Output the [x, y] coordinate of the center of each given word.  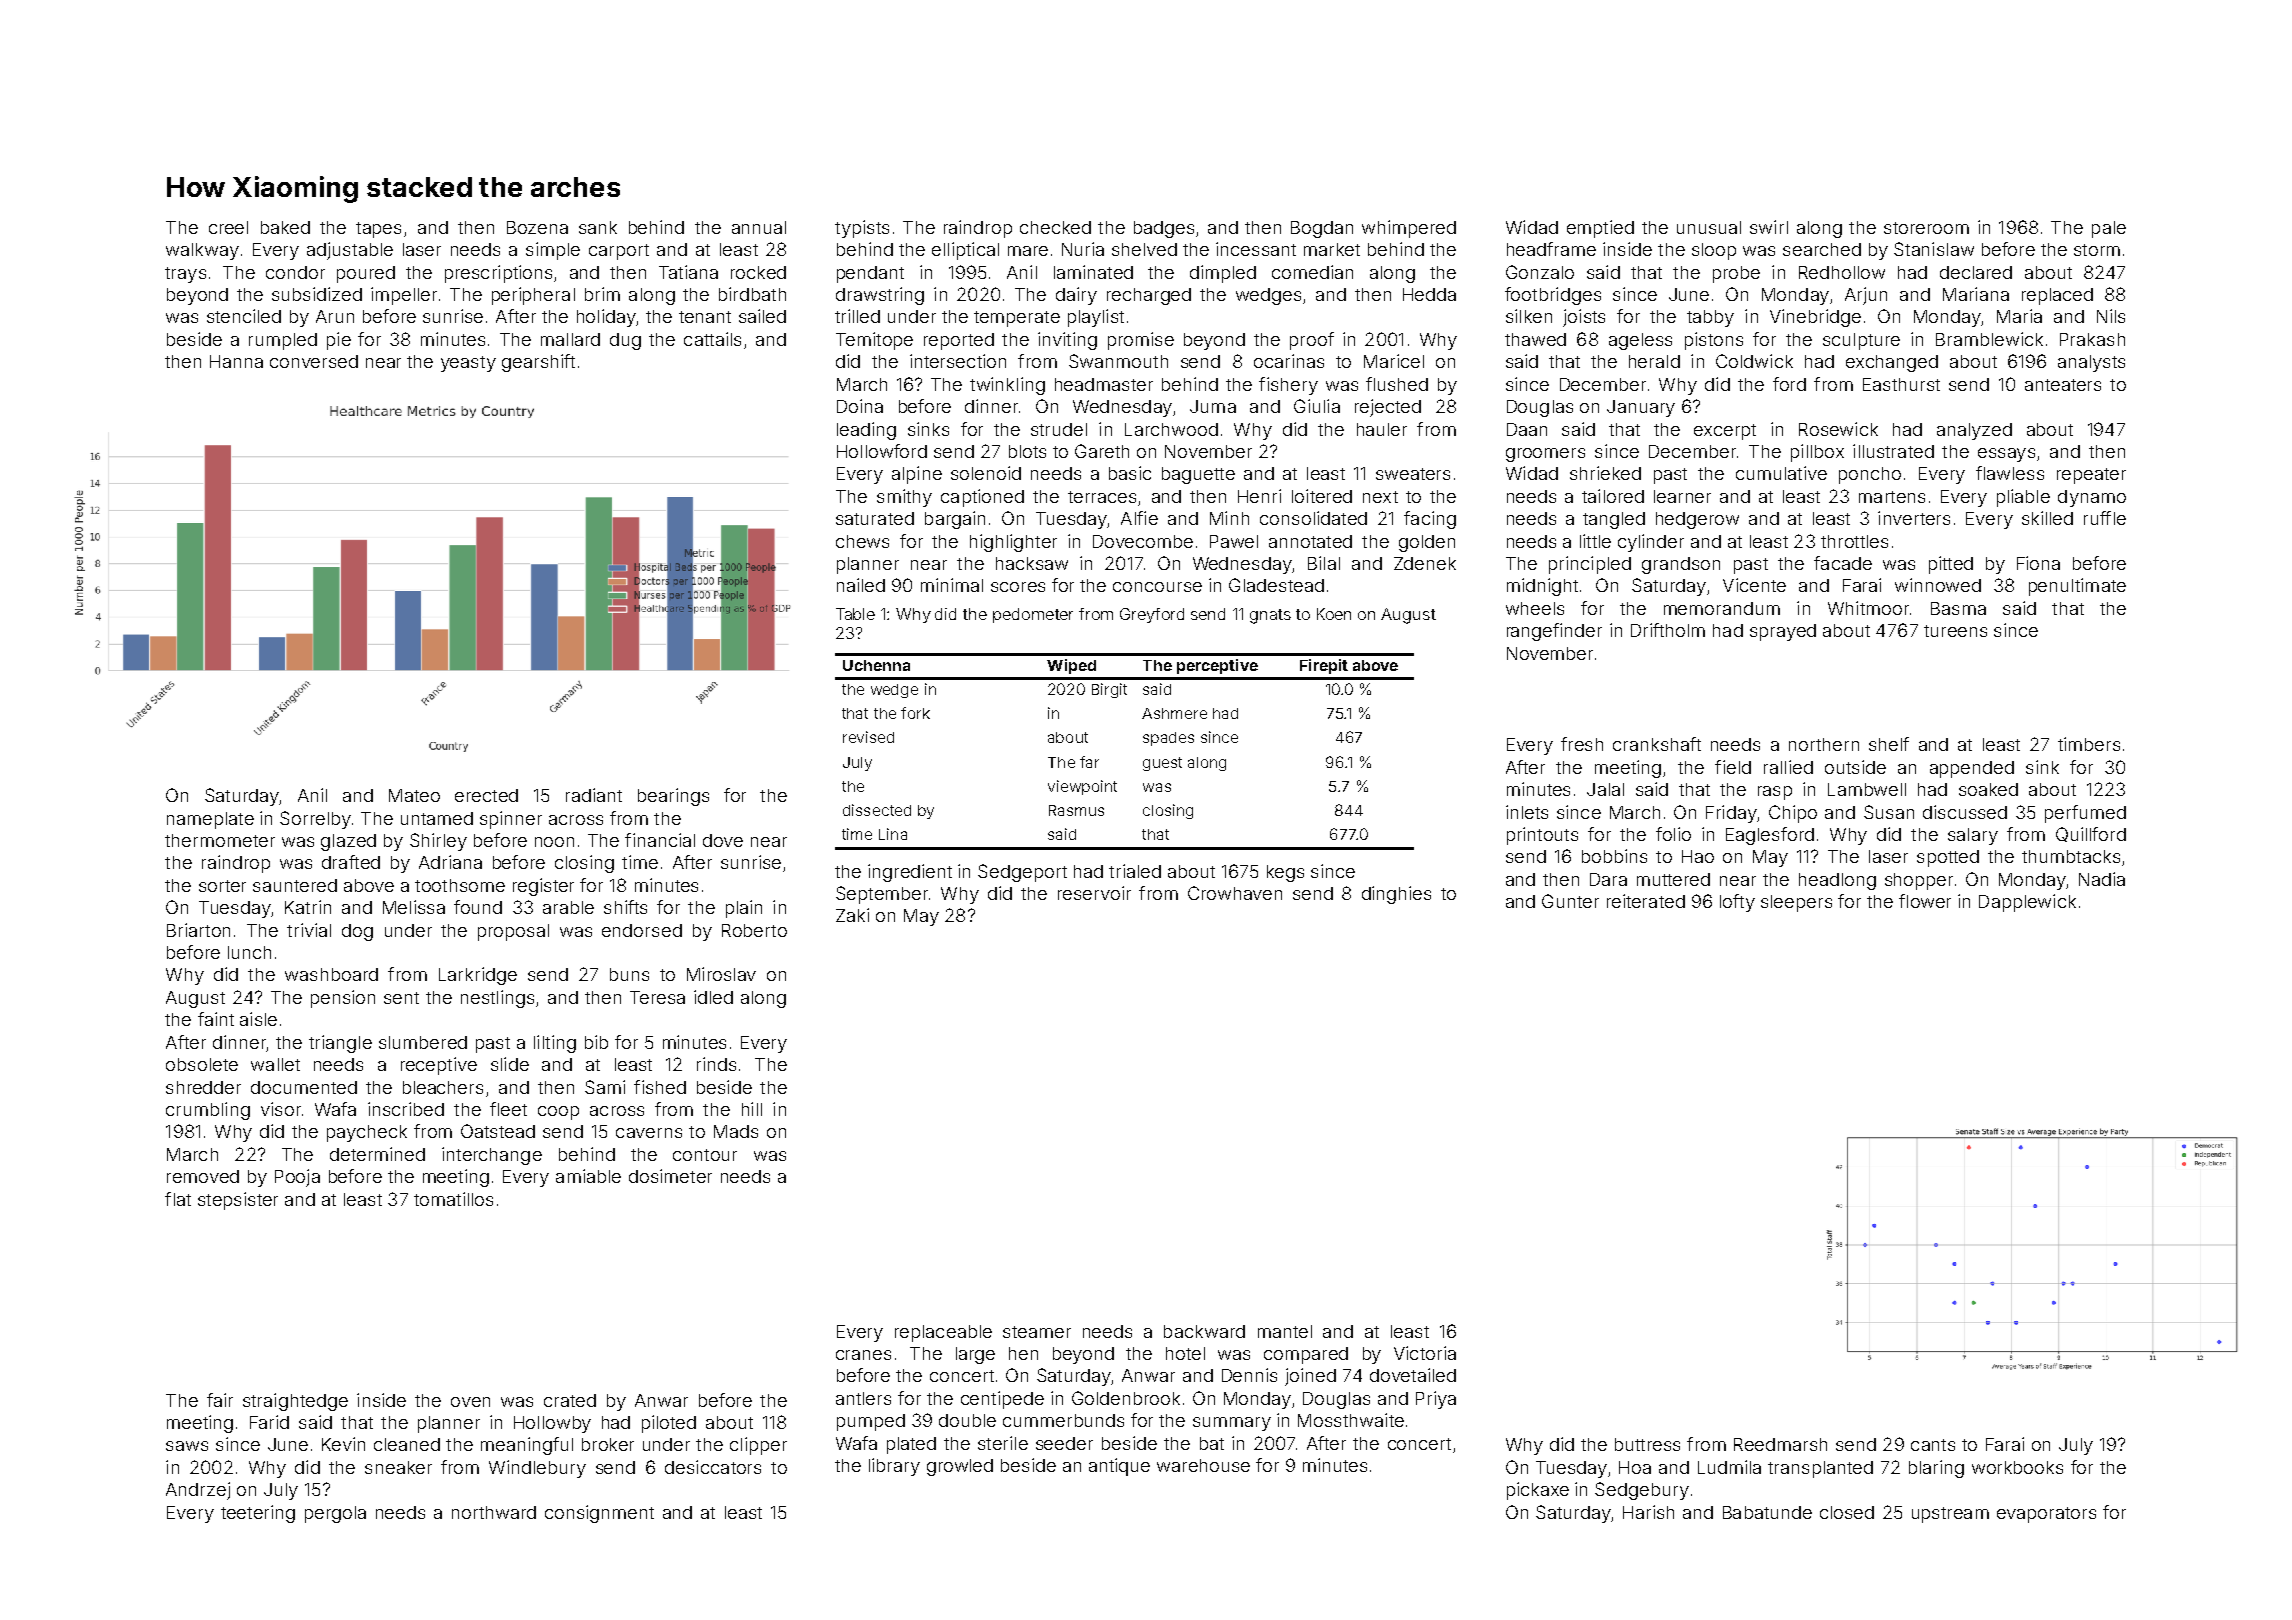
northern [1824, 744]
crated [570, 1400]
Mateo [414, 795]
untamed [437, 818]
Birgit [1109, 690]
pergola [335, 1514]
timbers [2089, 744]
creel [228, 227]
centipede [1002, 1400]
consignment [599, 1514]
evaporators [2046, 1515]
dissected [877, 810]
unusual [1709, 227]
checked [1055, 227]
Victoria [1425, 1353]
